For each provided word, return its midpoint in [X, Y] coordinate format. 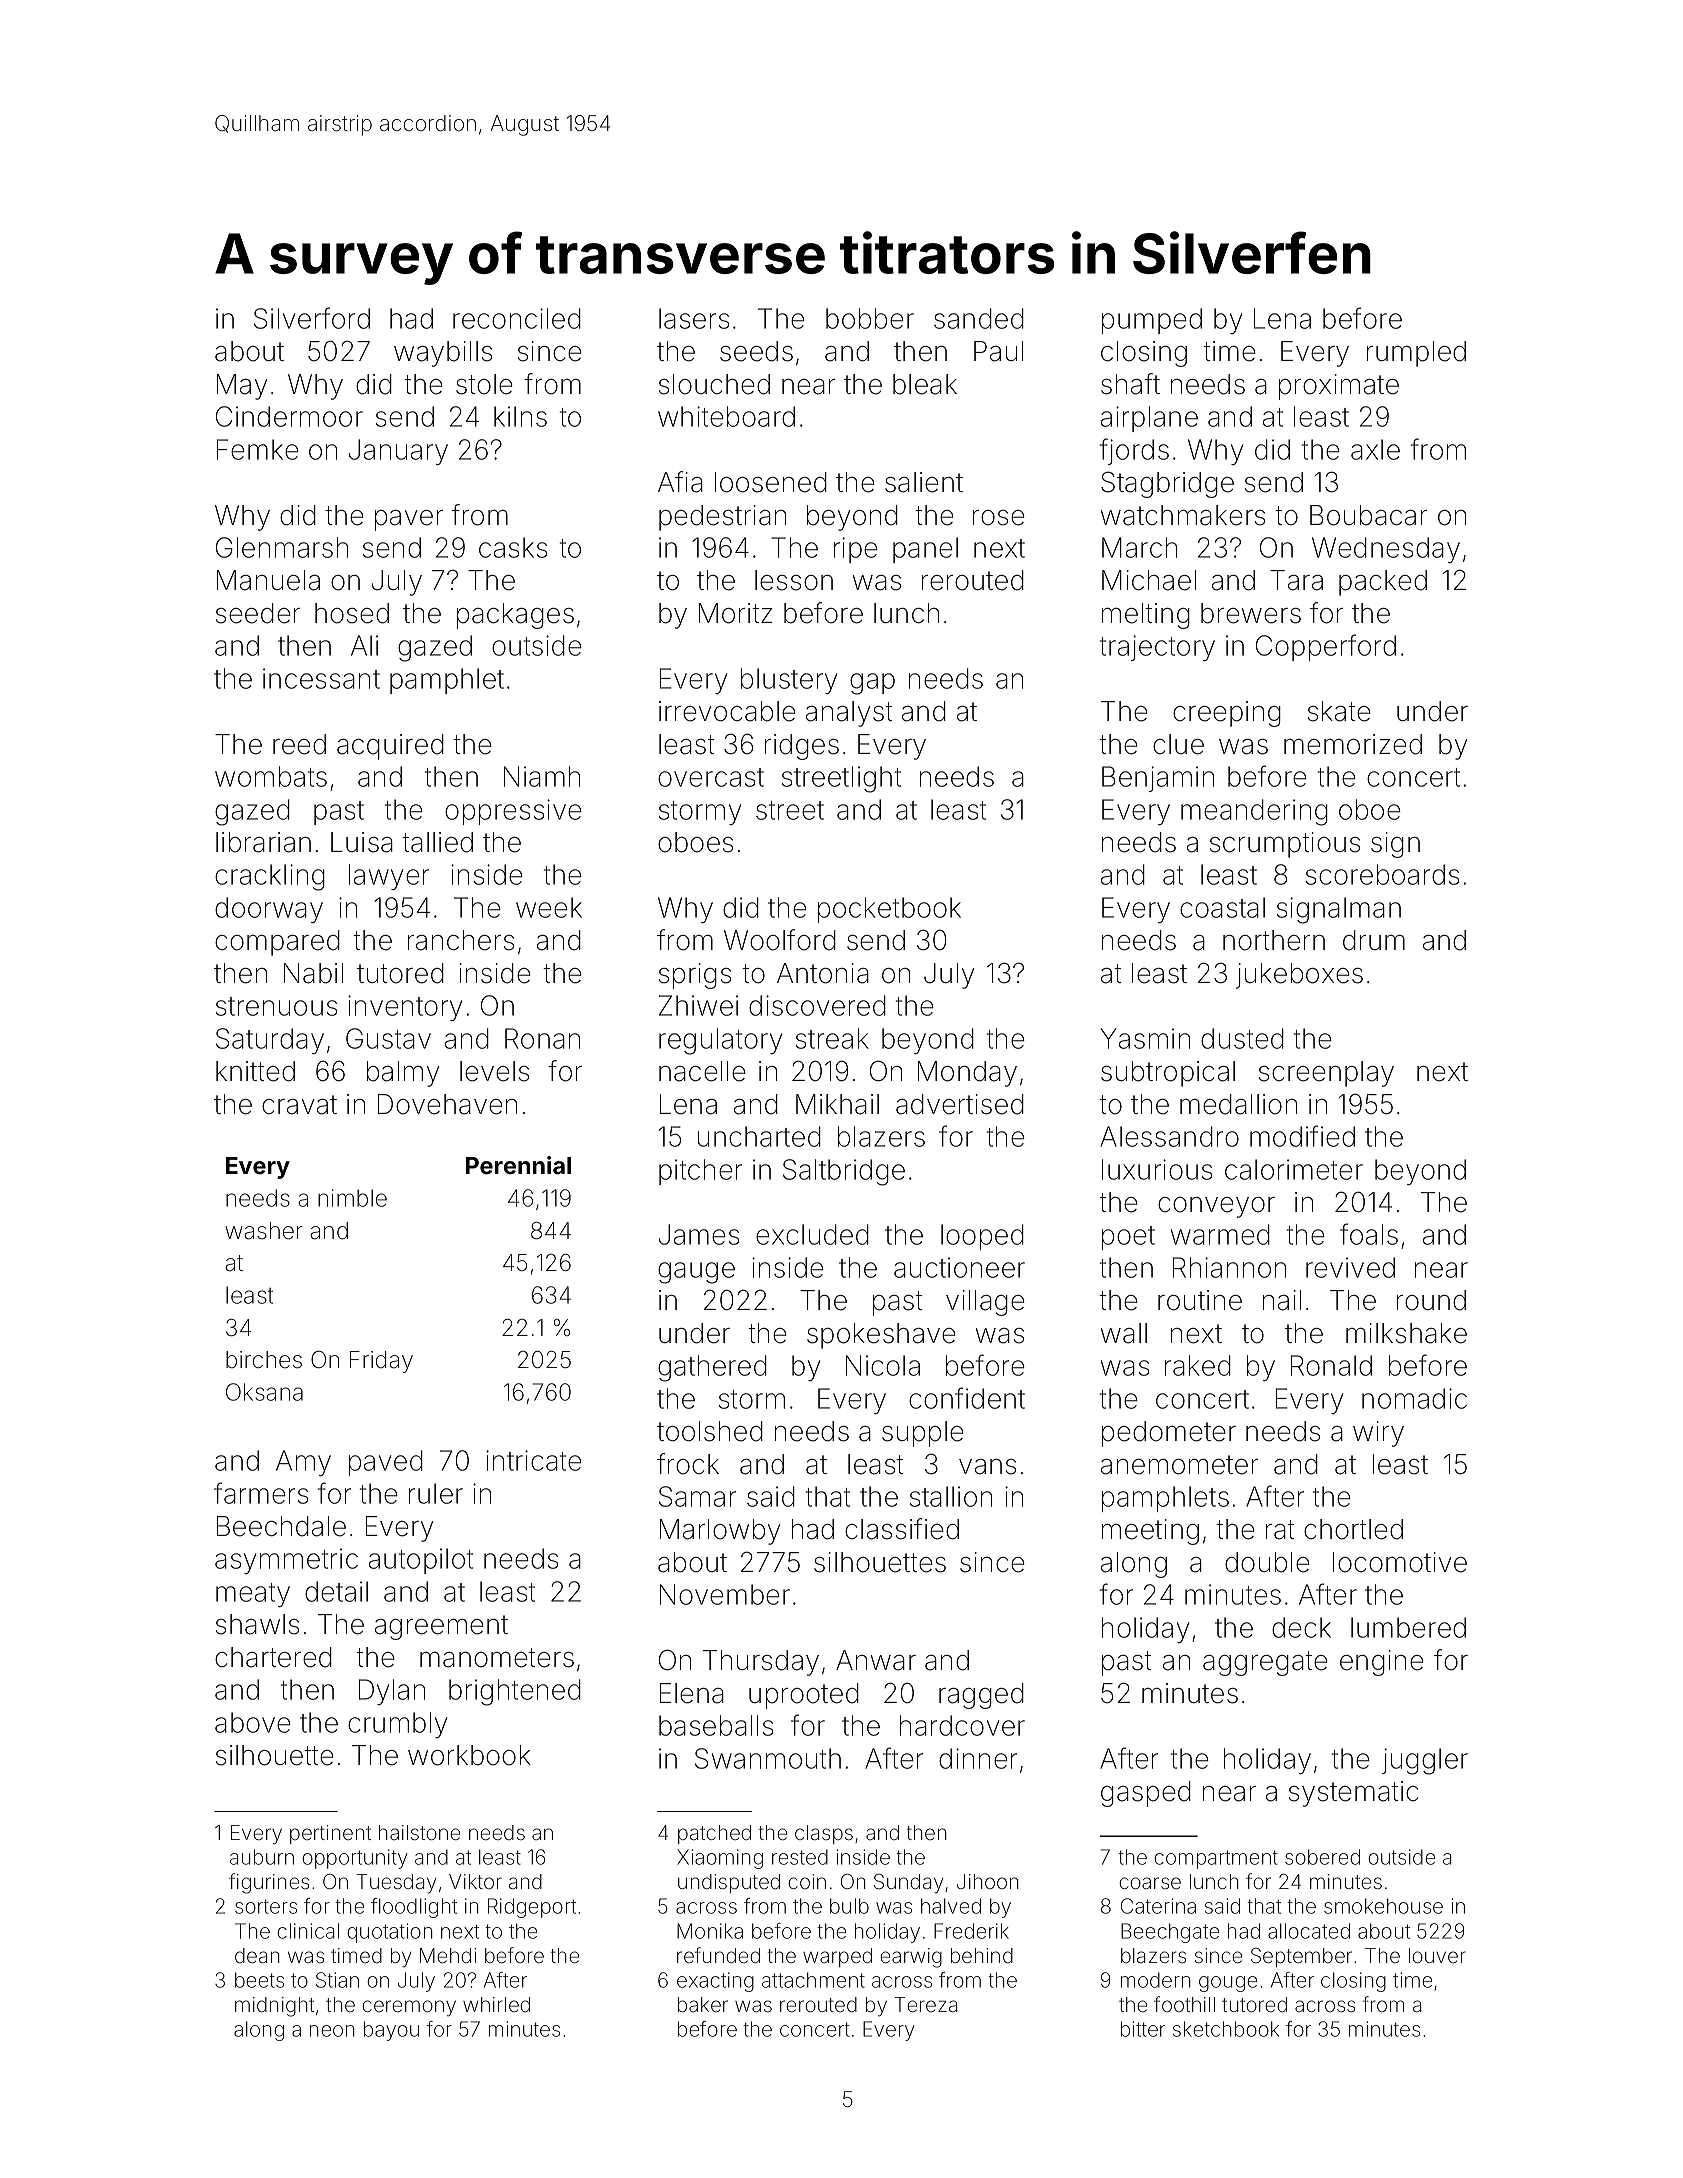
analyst [849, 714]
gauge [696, 1273]
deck [1301, 1627]
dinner [978, 1758]
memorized [1353, 744]
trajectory [1157, 648]
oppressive [513, 812]
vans [987, 1467]
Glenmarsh [282, 547]
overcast [711, 777]
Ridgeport [532, 1908]
